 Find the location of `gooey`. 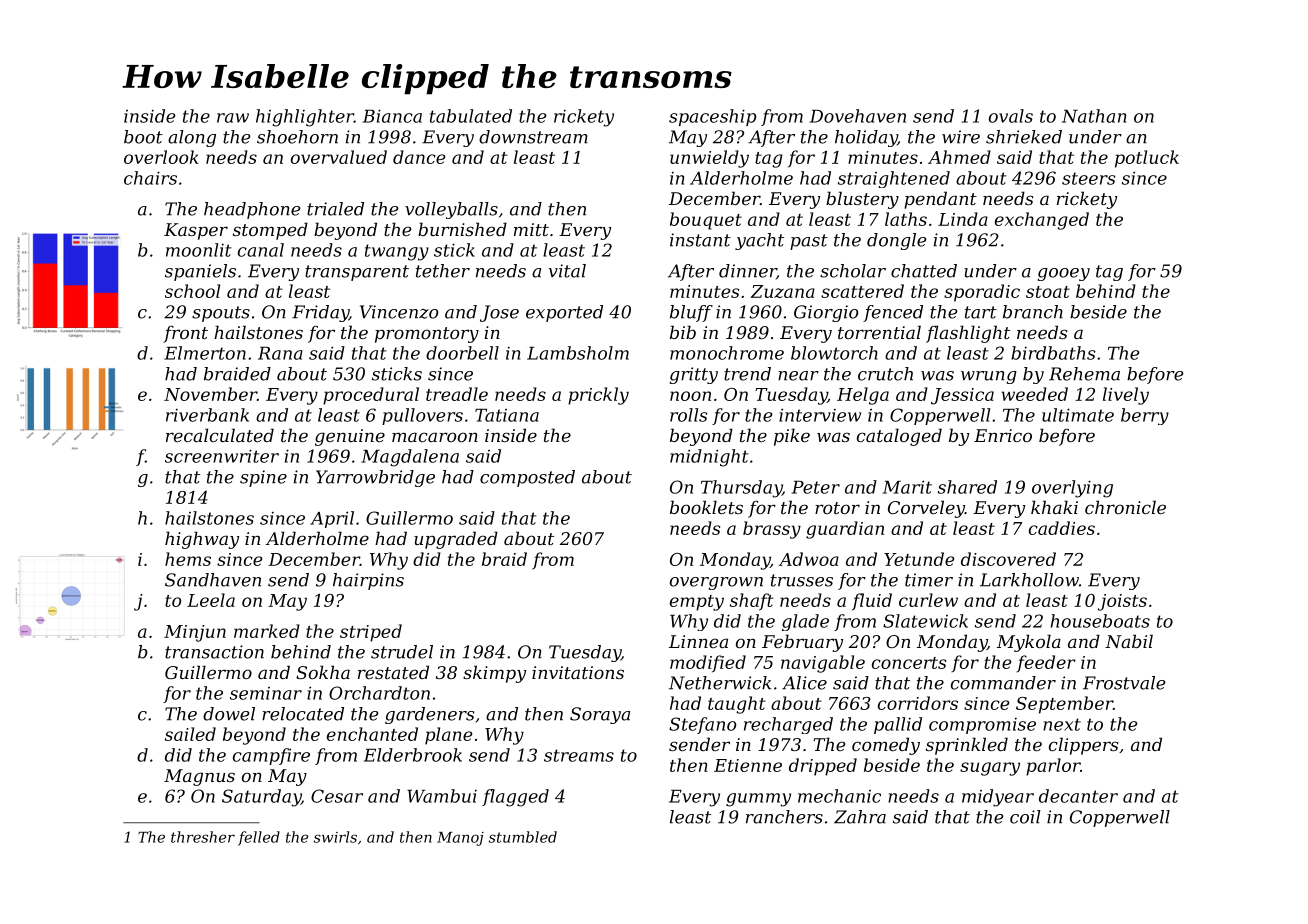

gooey is located at coordinates (1064, 274).
